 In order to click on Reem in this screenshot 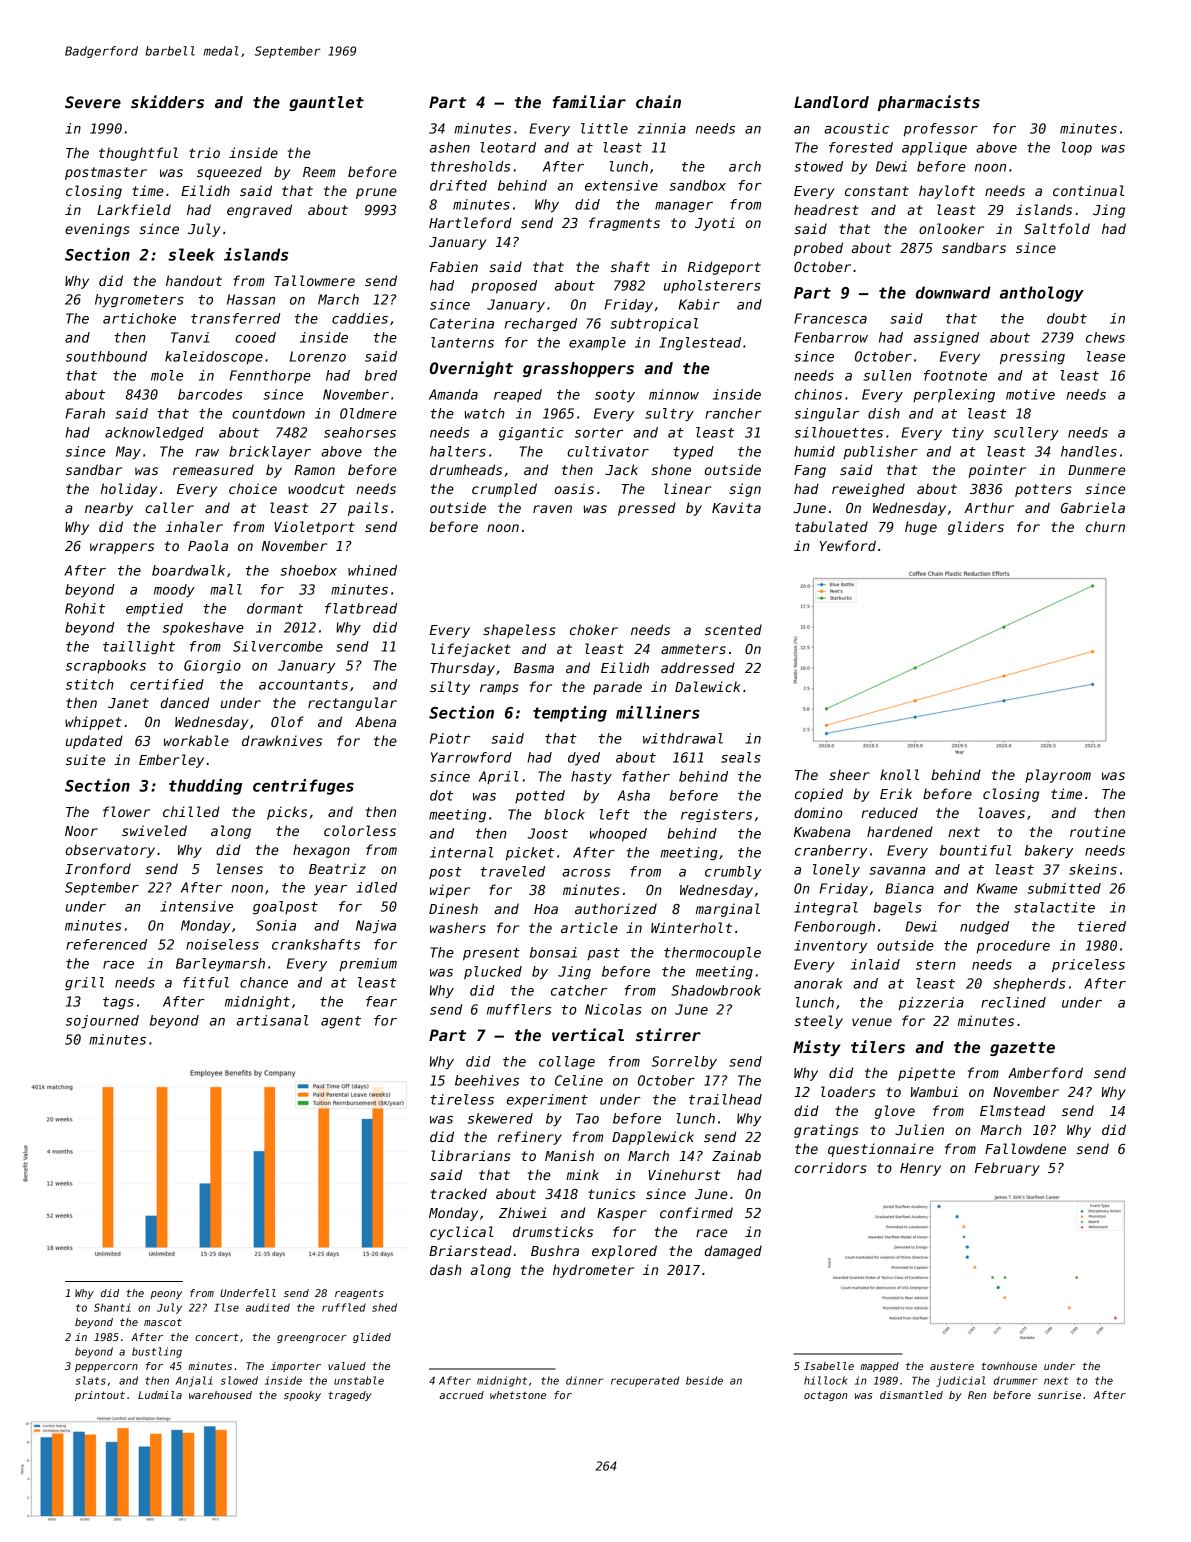, I will do `click(319, 172)`.
